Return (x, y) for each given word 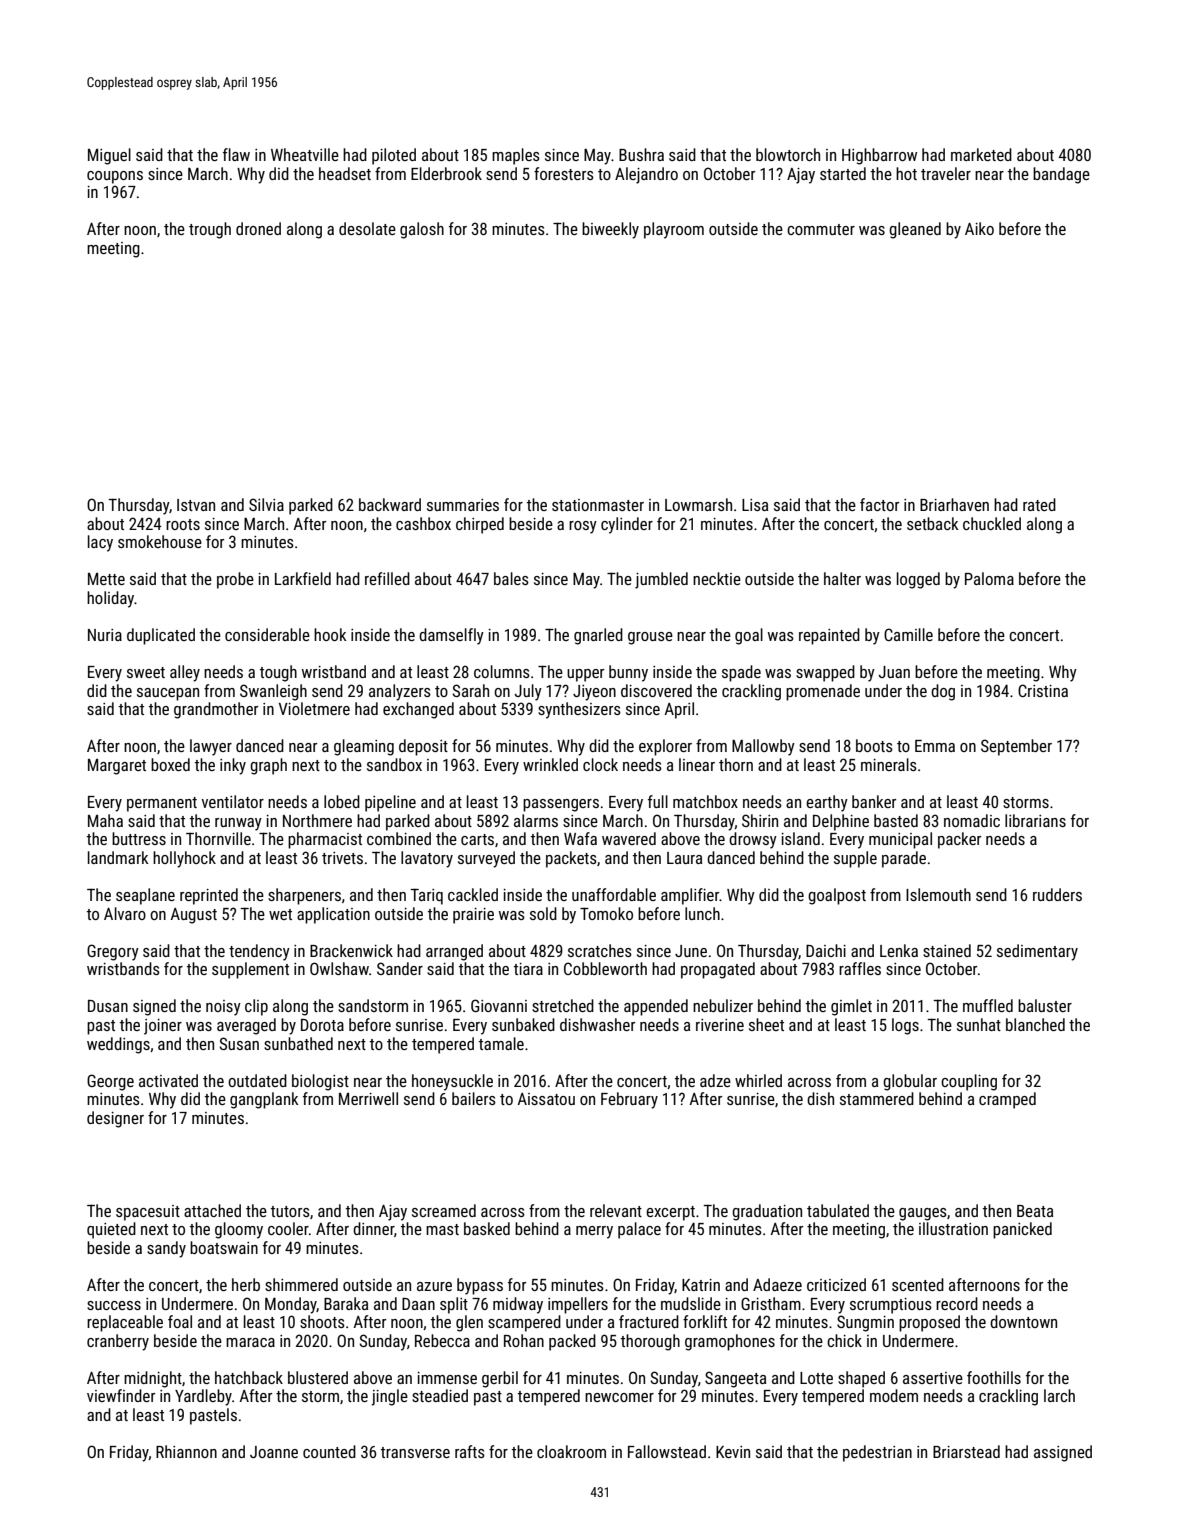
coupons (115, 177)
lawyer (211, 747)
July (528, 692)
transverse (415, 1452)
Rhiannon (186, 1451)
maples (516, 156)
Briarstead (966, 1451)
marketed (981, 154)
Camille (908, 634)
